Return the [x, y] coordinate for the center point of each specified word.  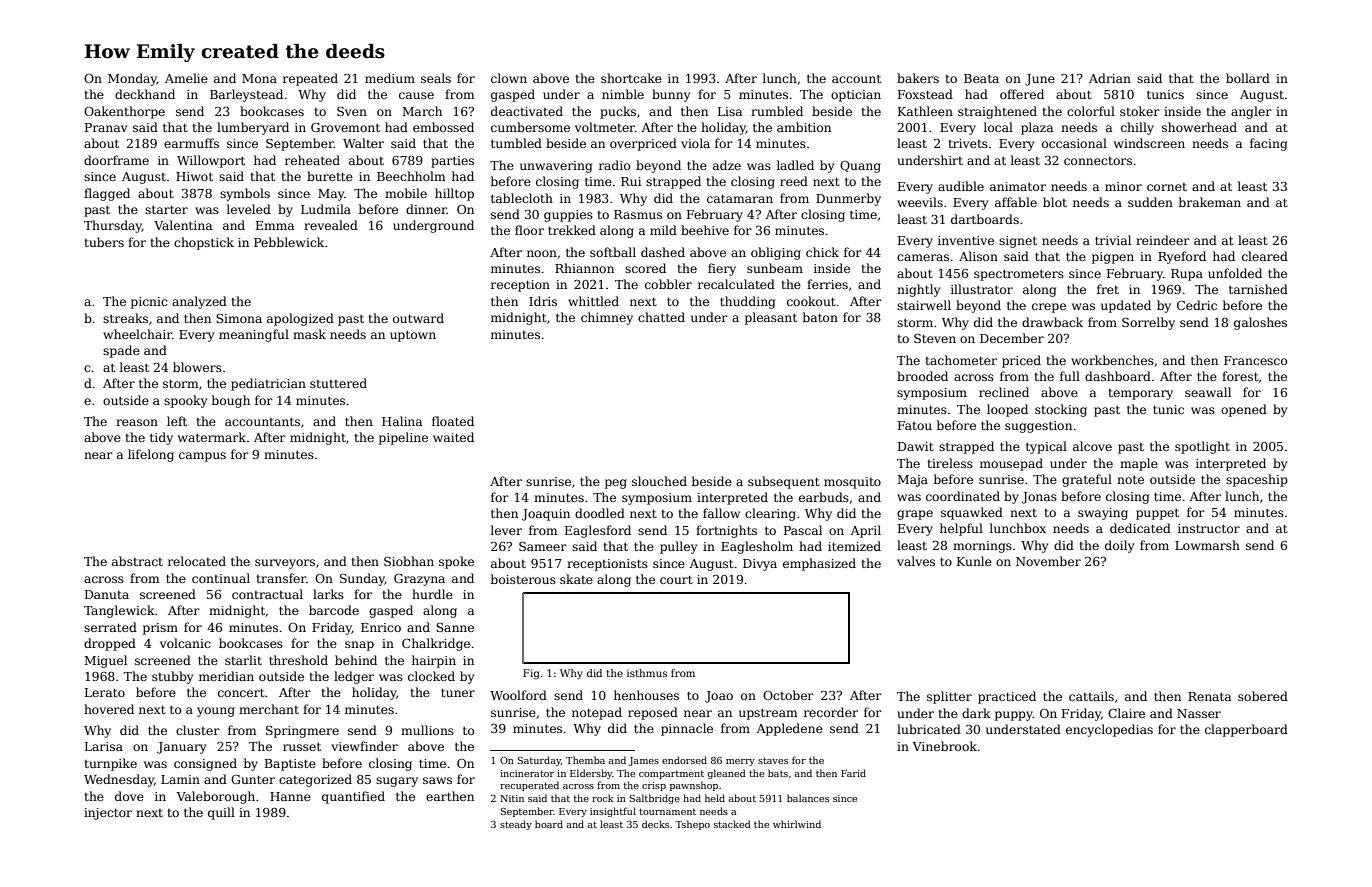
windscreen [1149, 143]
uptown [413, 336]
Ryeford [1182, 257]
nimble [623, 94]
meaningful [254, 335]
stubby [172, 677]
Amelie [186, 78]
